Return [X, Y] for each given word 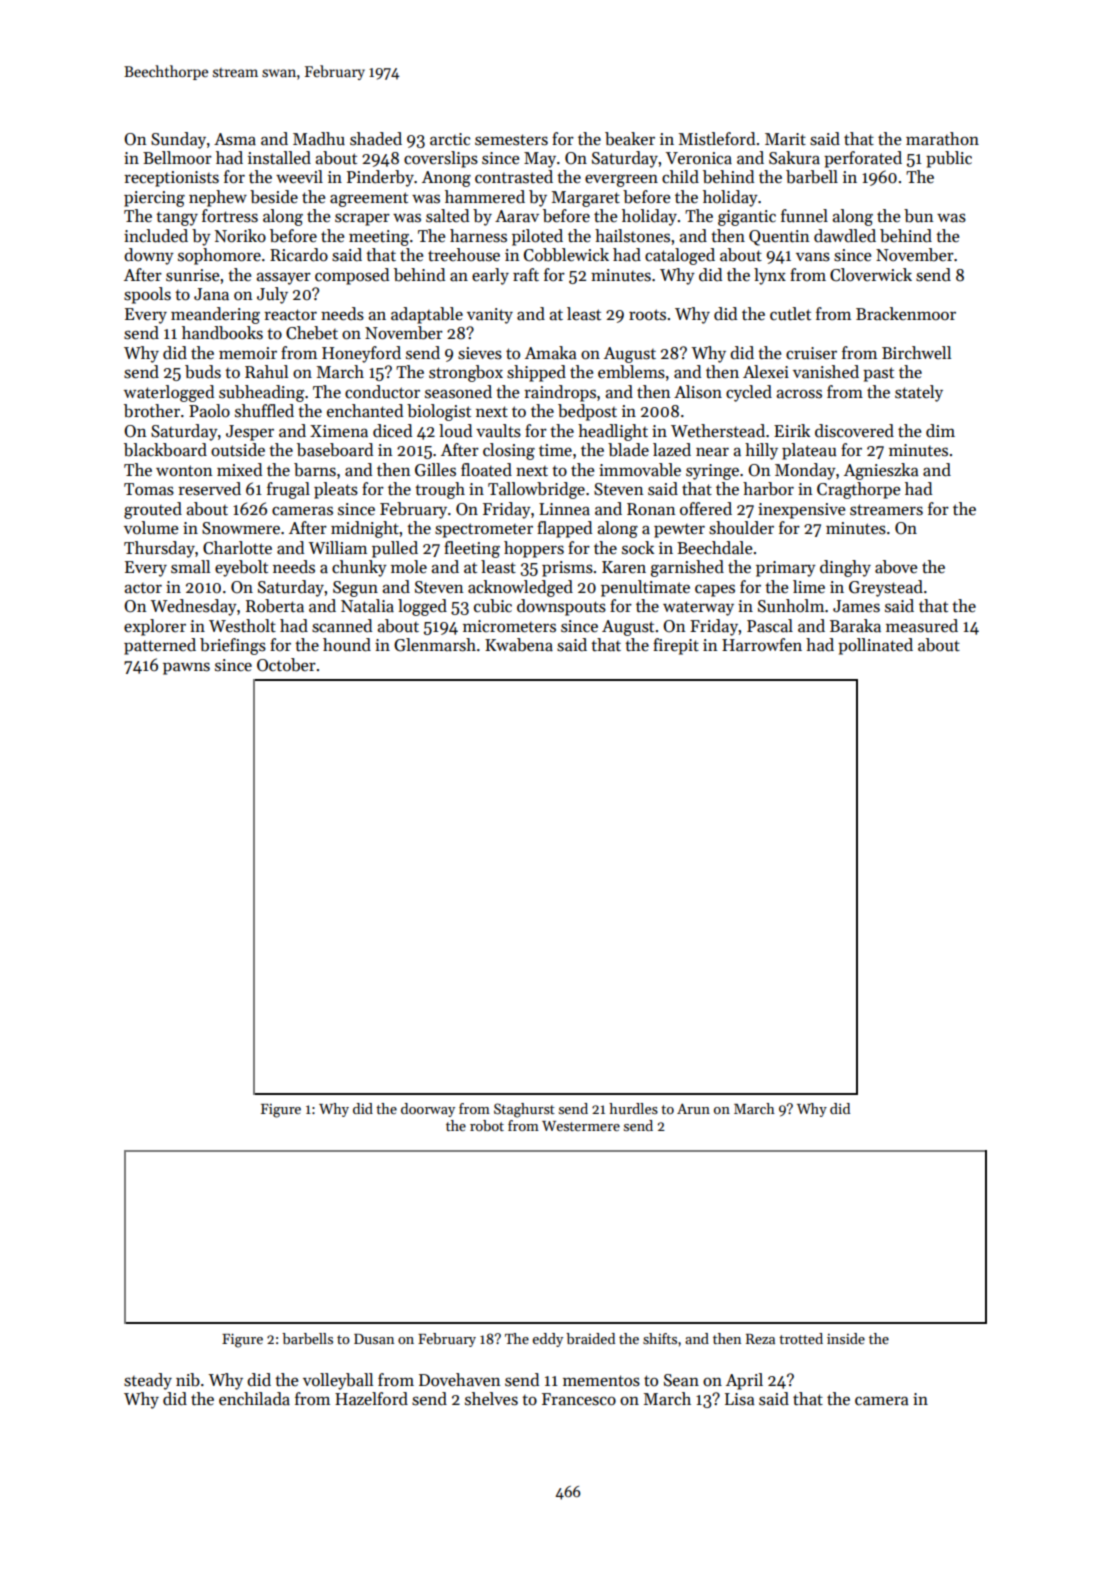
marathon [942, 139]
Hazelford [371, 1399]
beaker [630, 139]
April [744, 1381]
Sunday [178, 140]
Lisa [740, 1399]
